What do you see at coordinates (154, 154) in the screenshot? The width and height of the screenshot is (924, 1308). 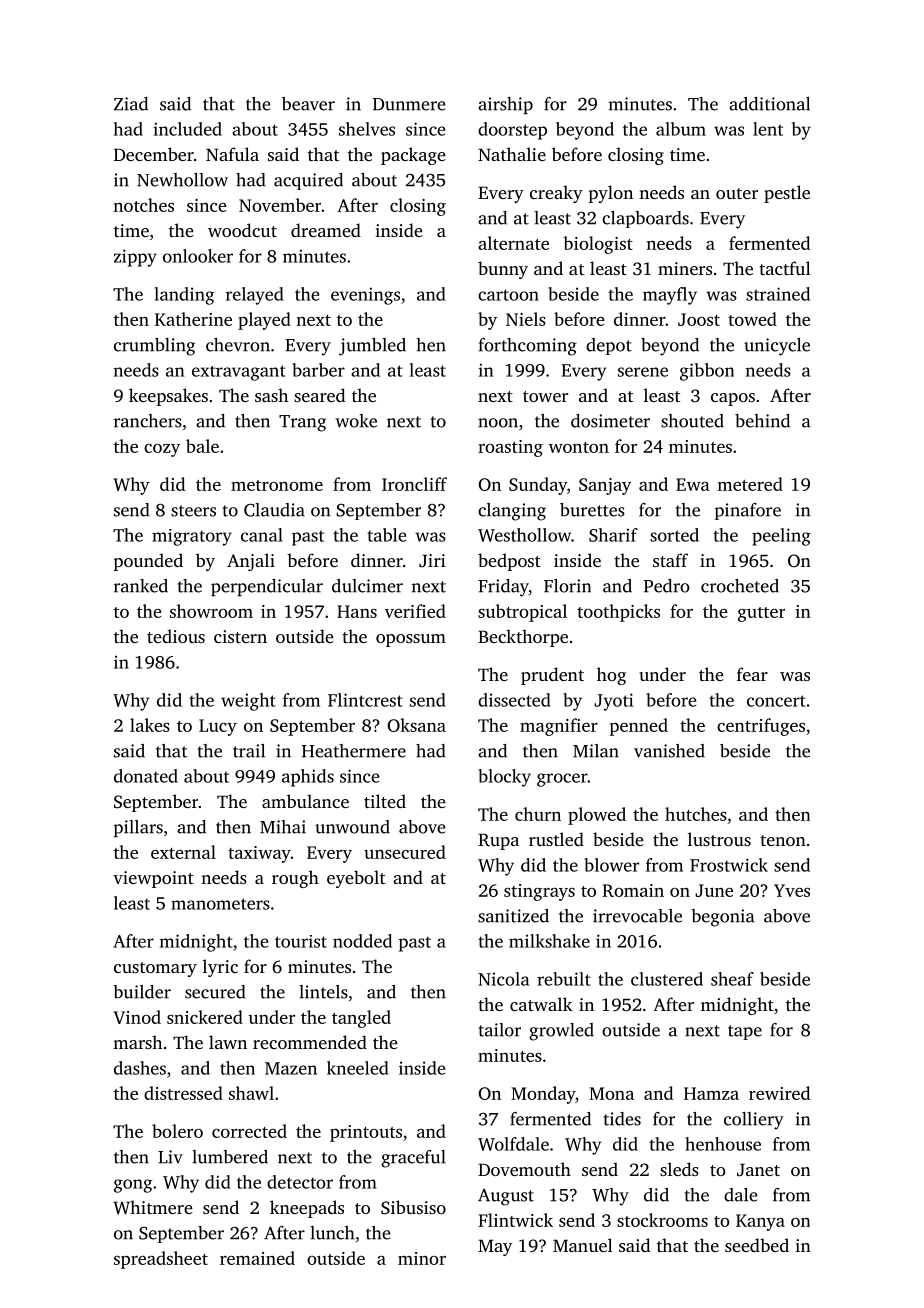 I see `December` at bounding box center [154, 154].
